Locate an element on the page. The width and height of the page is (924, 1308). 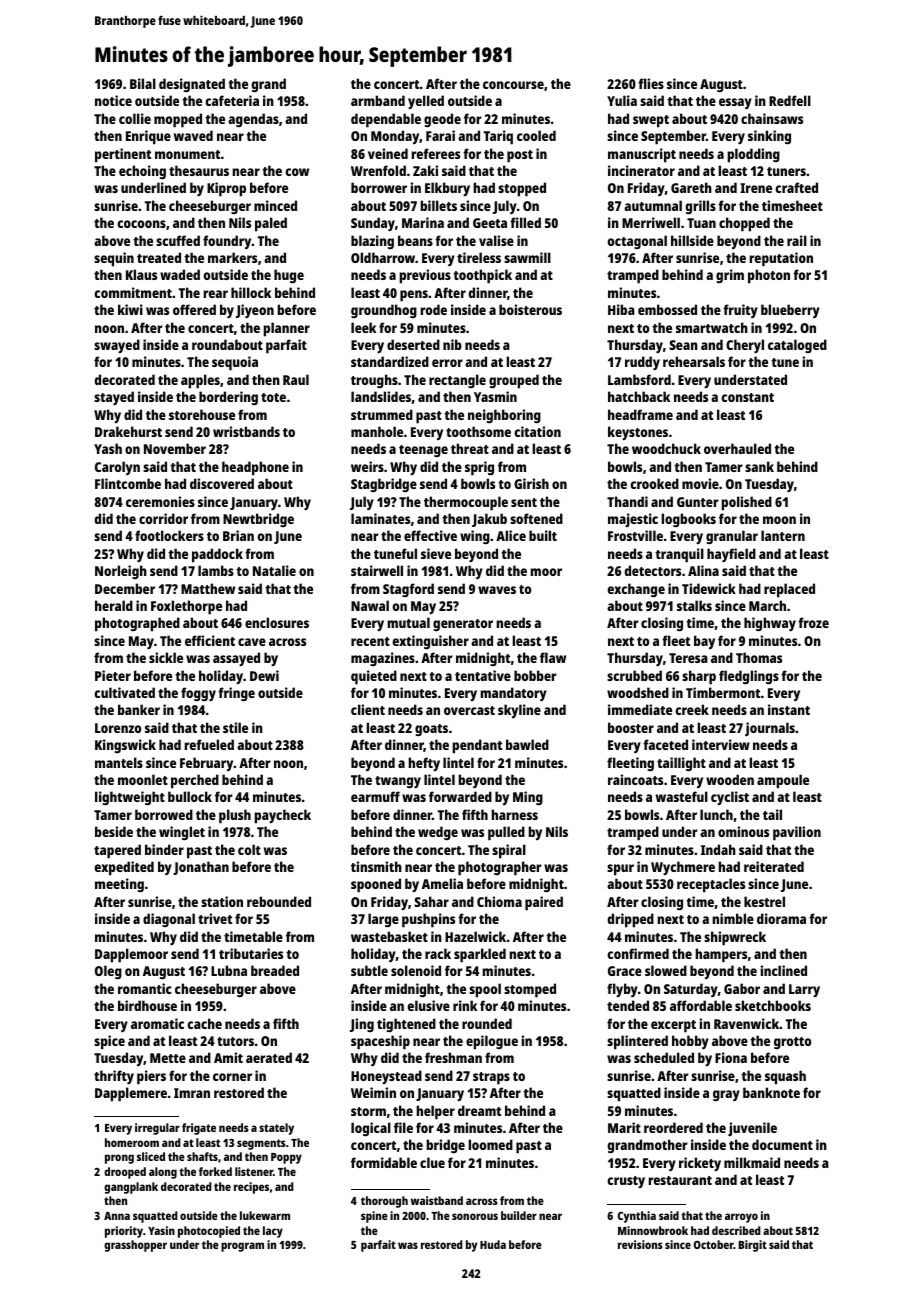
Lorenzo is located at coordinates (118, 728).
